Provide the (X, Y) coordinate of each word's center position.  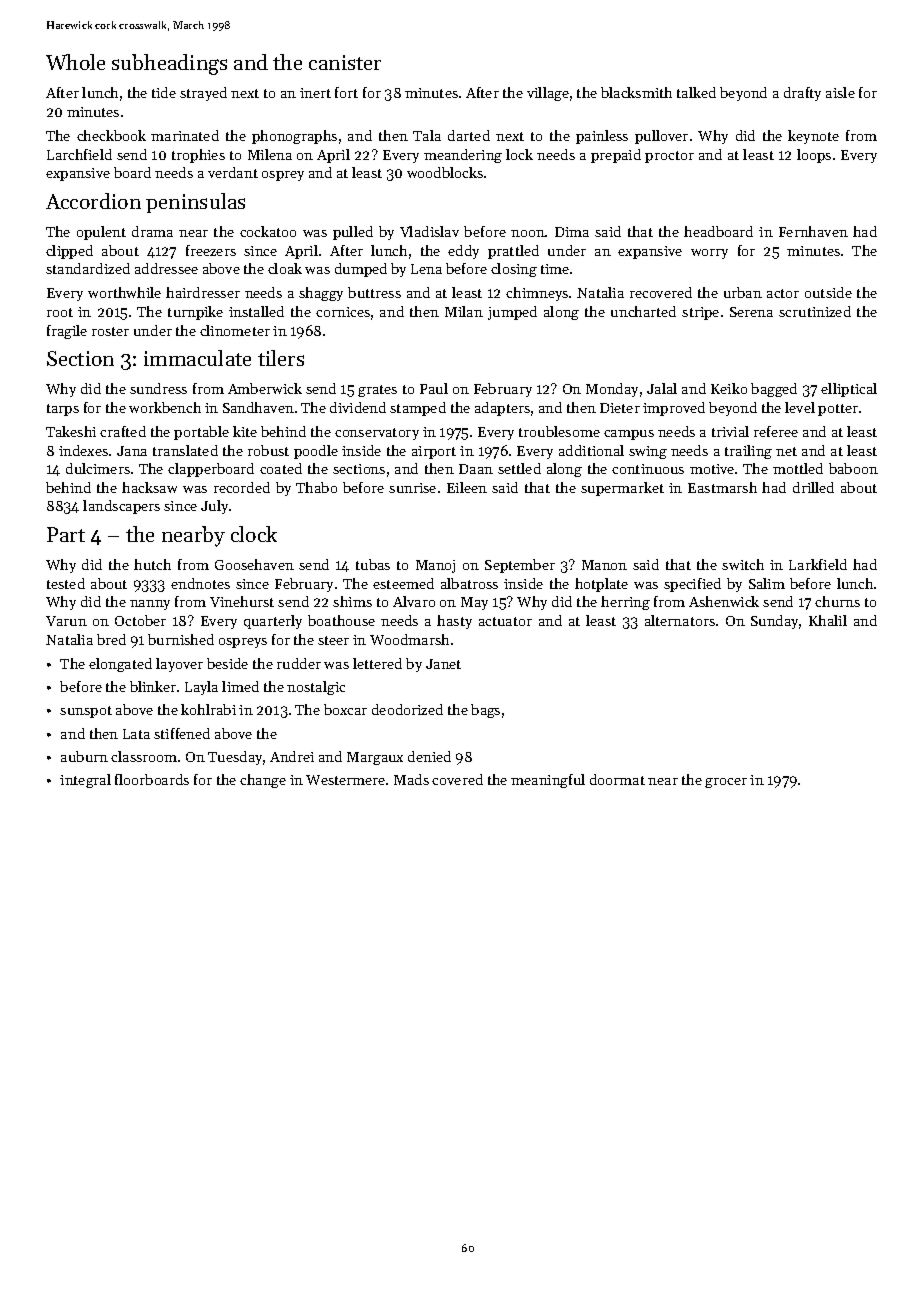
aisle (840, 92)
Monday (612, 390)
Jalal (662, 388)
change (263, 781)
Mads (411, 779)
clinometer (235, 330)
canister (345, 62)
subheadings (169, 64)
